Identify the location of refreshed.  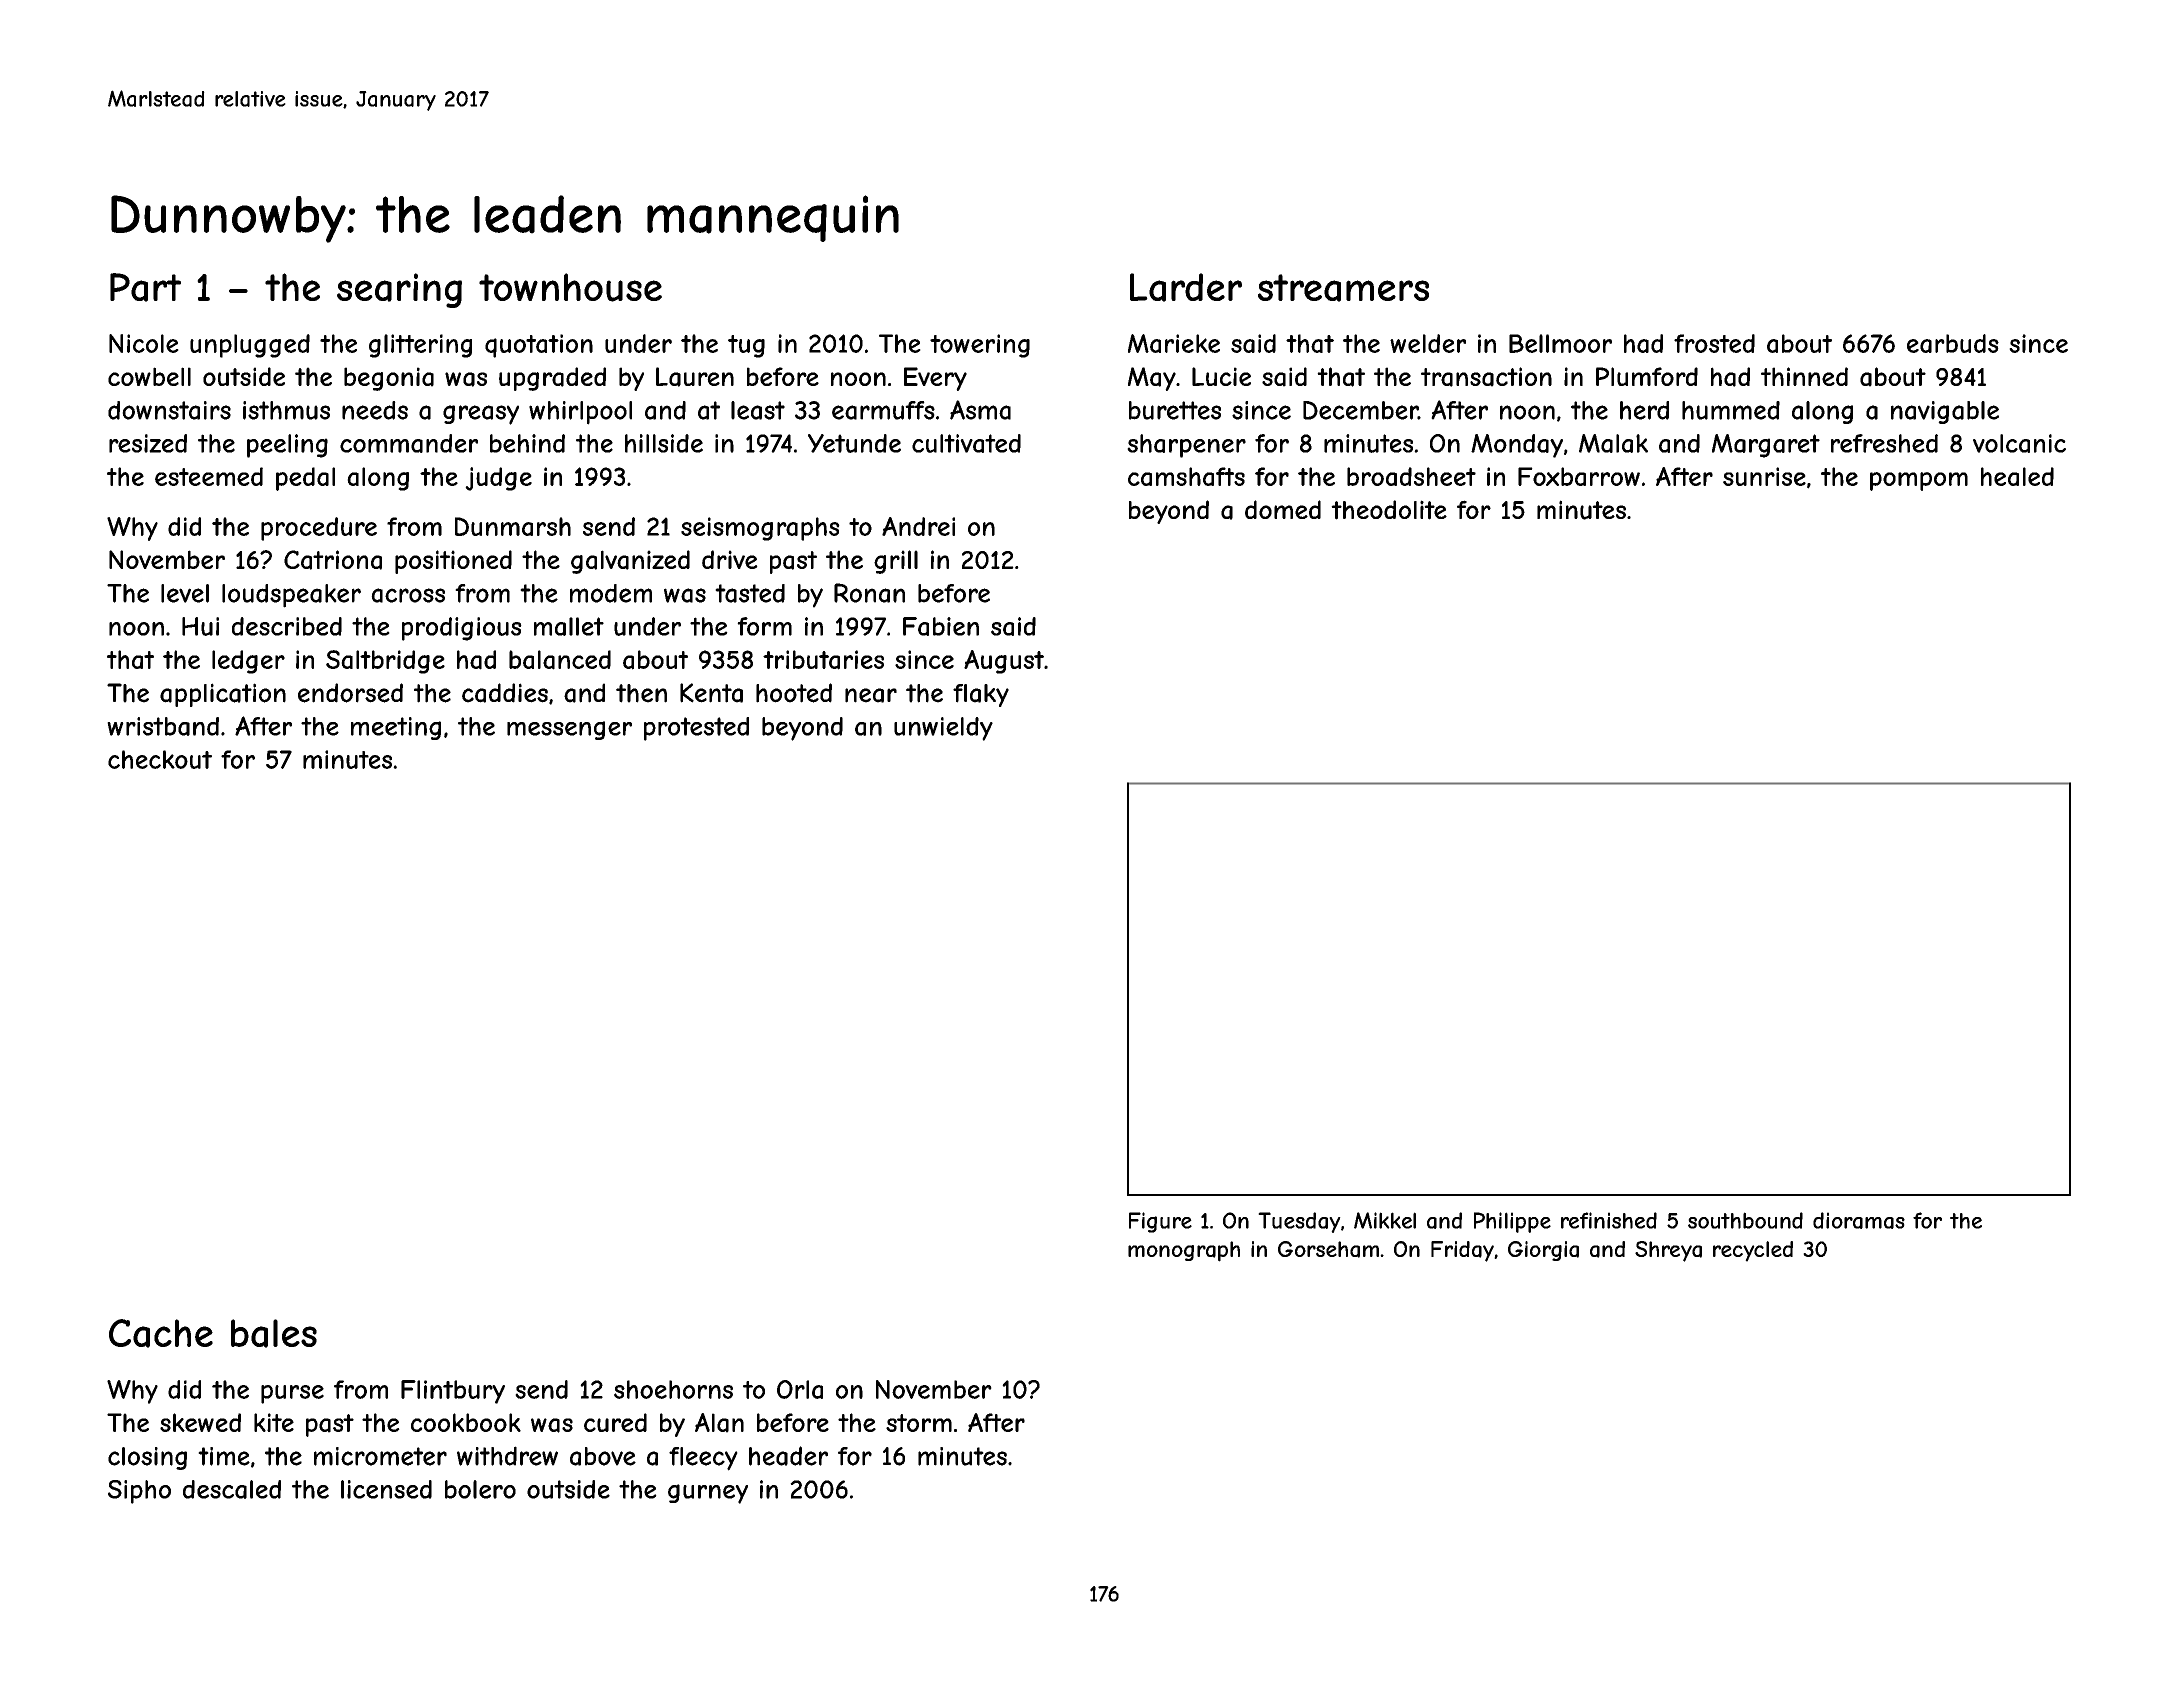
(1884, 443).
